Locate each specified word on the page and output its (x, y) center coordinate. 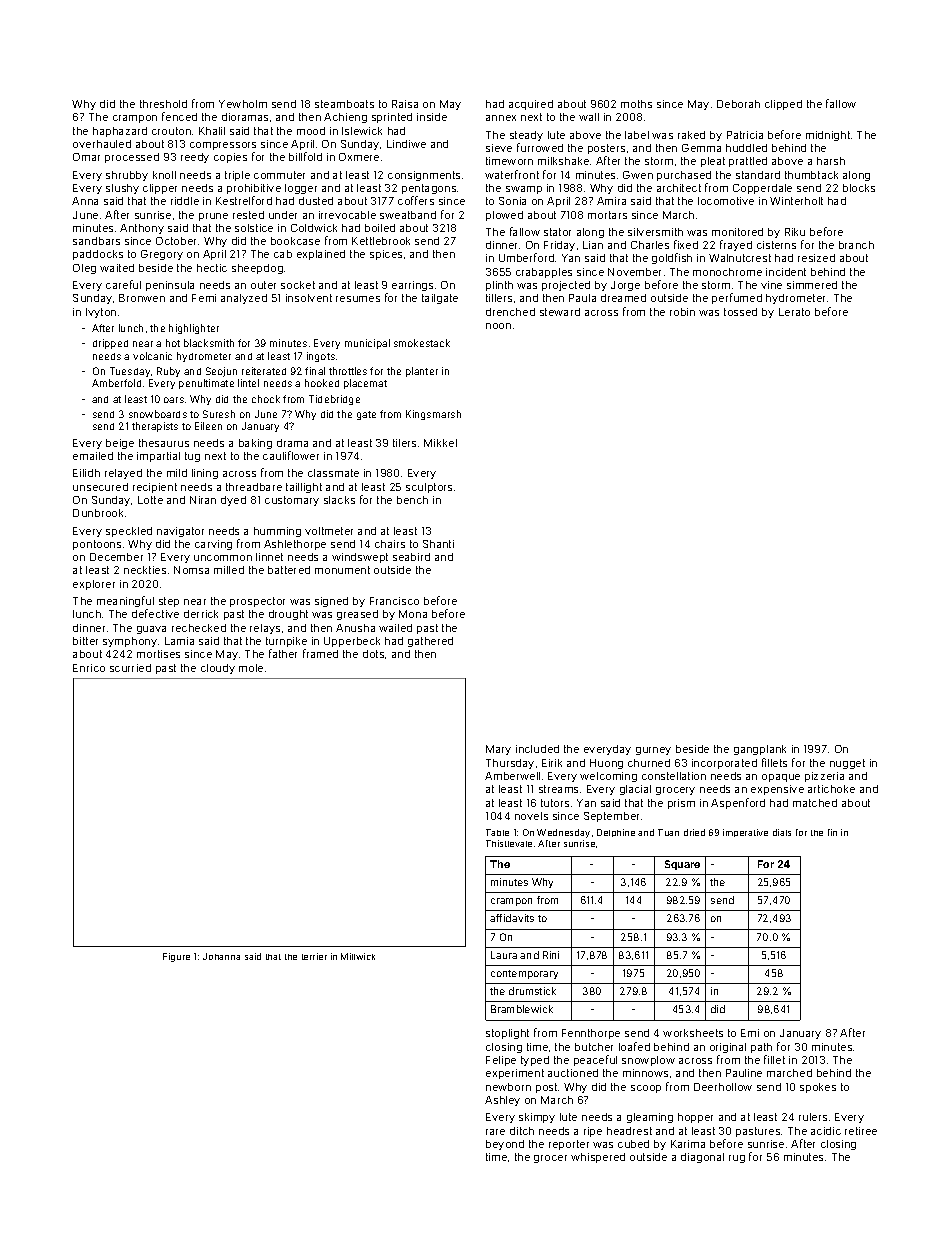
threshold (163, 104)
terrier (314, 956)
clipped (783, 105)
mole (251, 668)
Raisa (405, 104)
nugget (847, 764)
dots (373, 654)
